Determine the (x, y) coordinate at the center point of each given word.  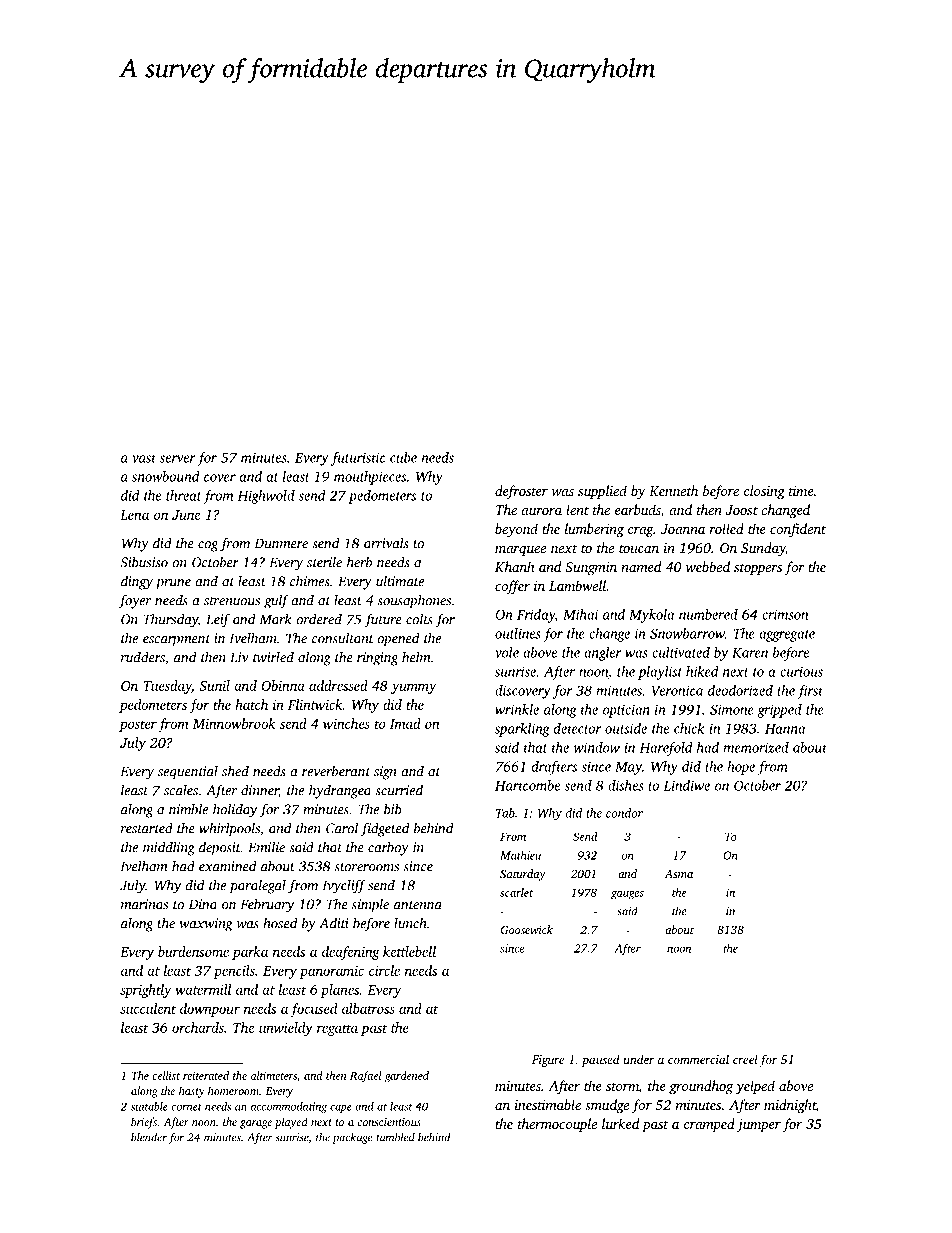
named (641, 566)
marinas (144, 904)
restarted (147, 828)
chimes (310, 581)
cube (403, 457)
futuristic (358, 459)
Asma (679, 874)
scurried (399, 790)
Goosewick (527, 929)
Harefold (666, 749)
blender (149, 1137)
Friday (536, 616)
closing (764, 492)
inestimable (548, 1104)
